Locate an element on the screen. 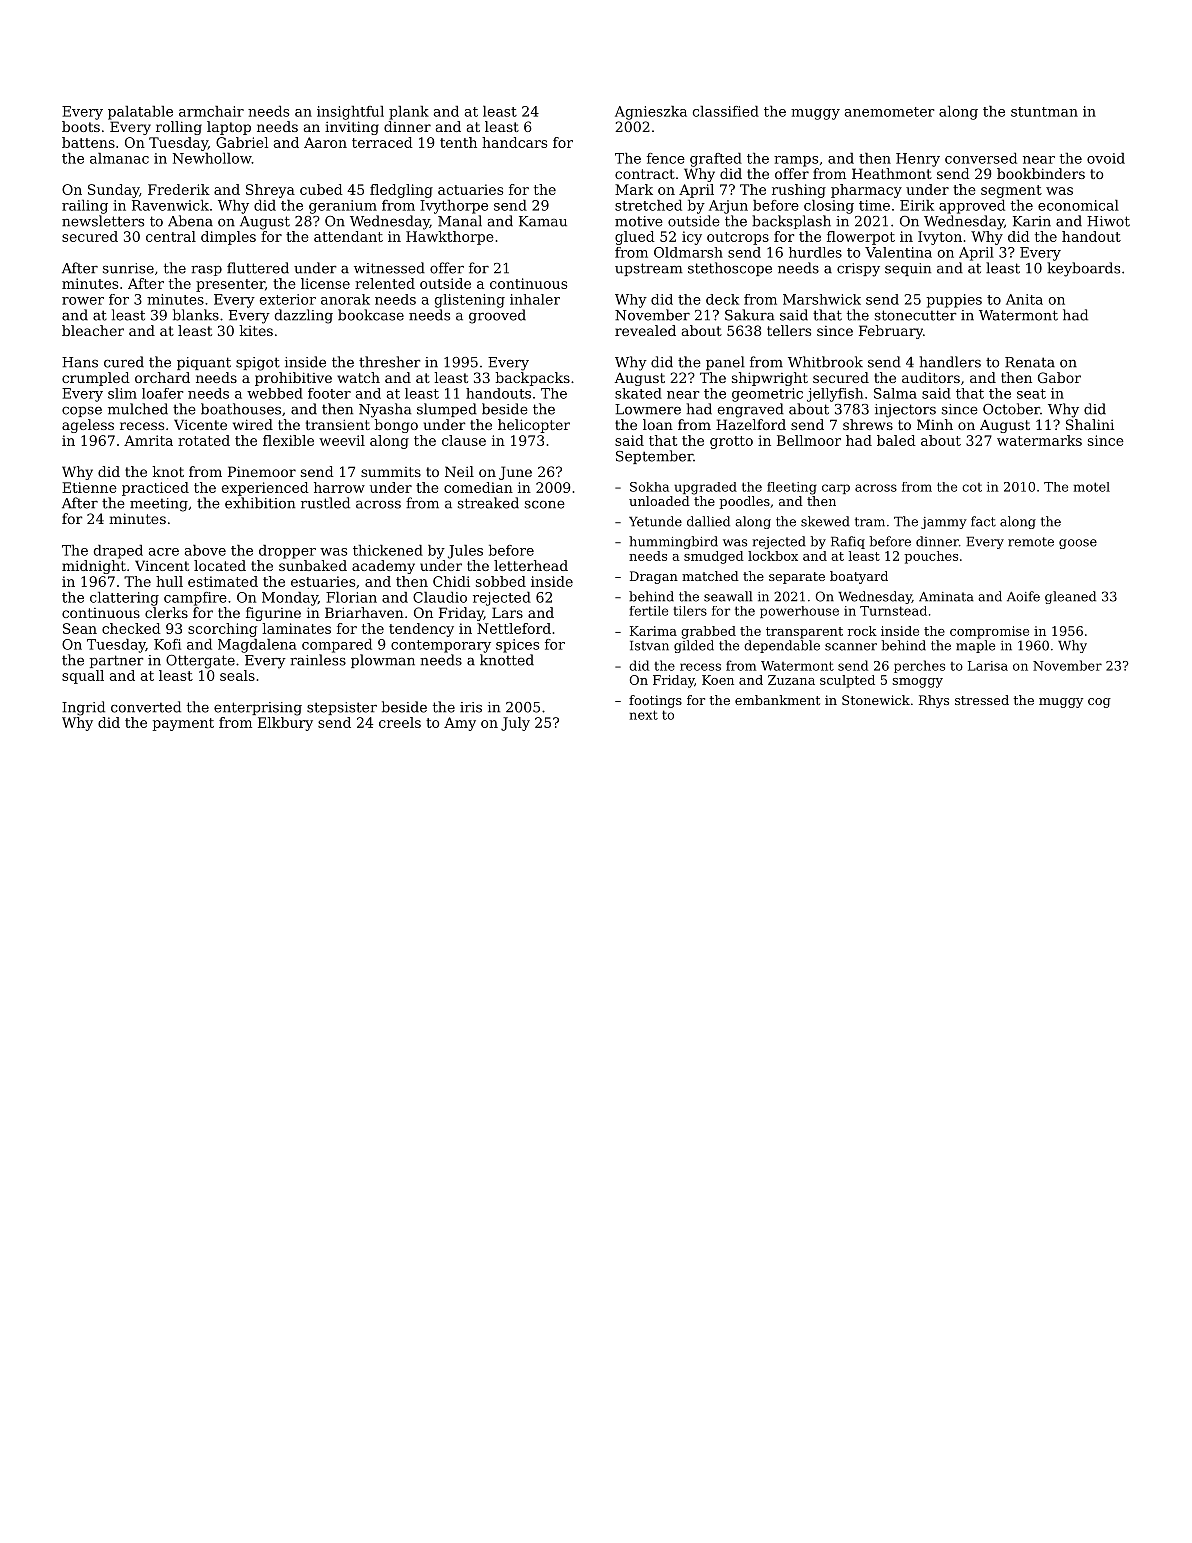 The width and height of the screenshot is (1192, 1543). unloaded is located at coordinates (659, 501).
